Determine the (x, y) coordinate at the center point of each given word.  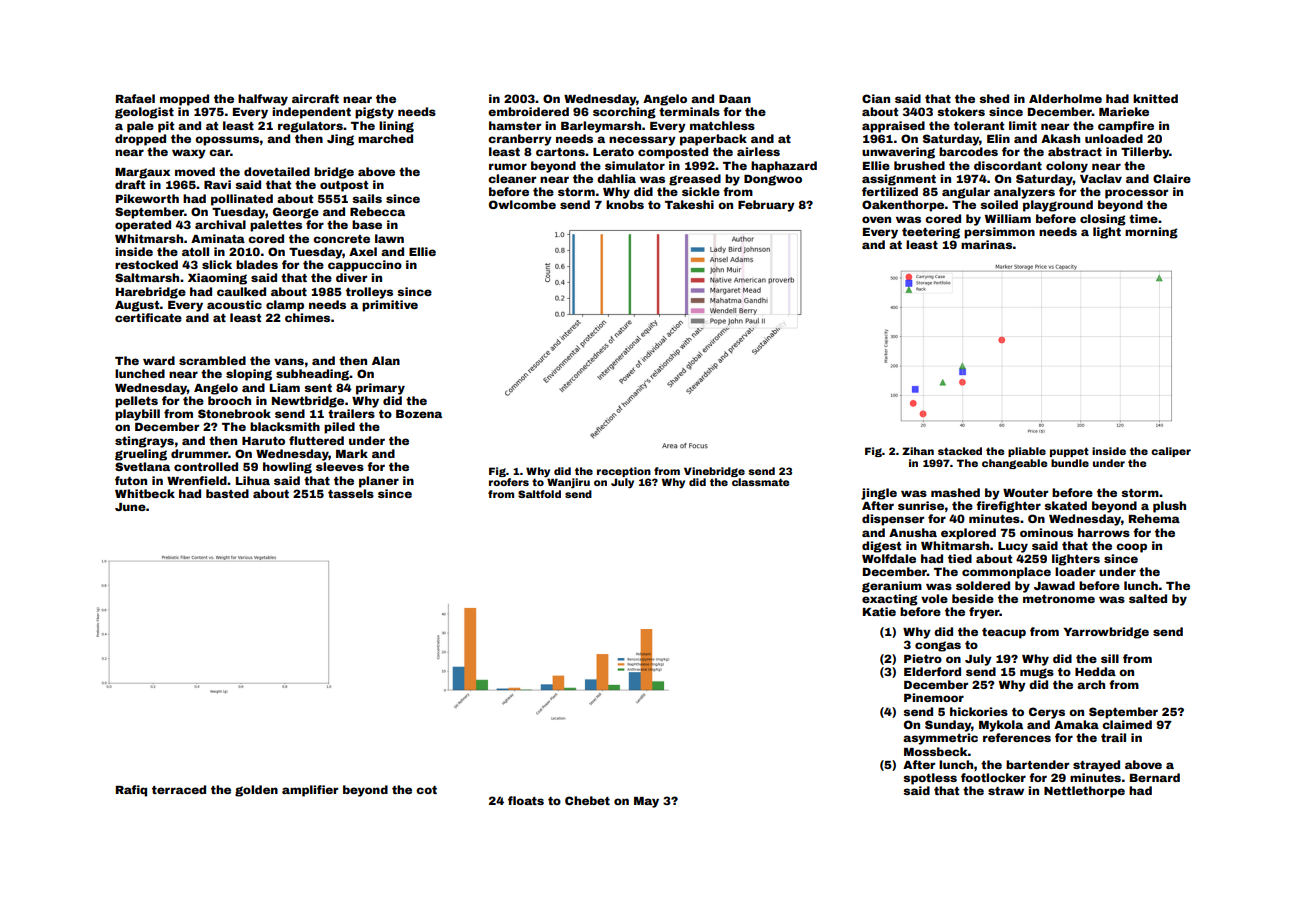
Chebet (587, 800)
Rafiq (131, 791)
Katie (879, 611)
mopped (184, 100)
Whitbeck (145, 493)
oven (876, 219)
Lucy (1013, 547)
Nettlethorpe (1084, 792)
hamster (515, 125)
